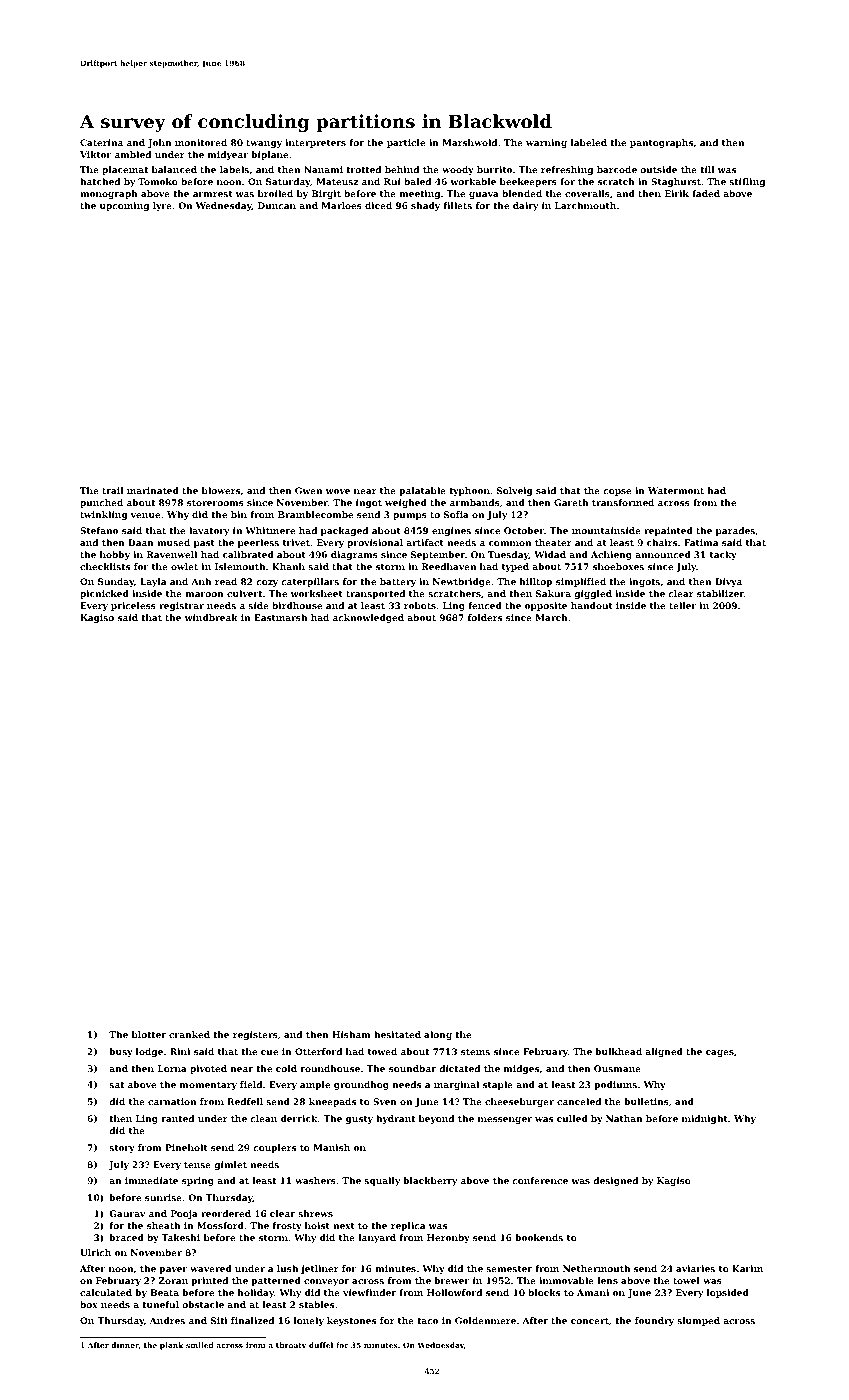 The width and height of the screenshot is (849, 1400). Describe the element at coordinates (162, 206) in the screenshot. I see `lyre` at that location.
